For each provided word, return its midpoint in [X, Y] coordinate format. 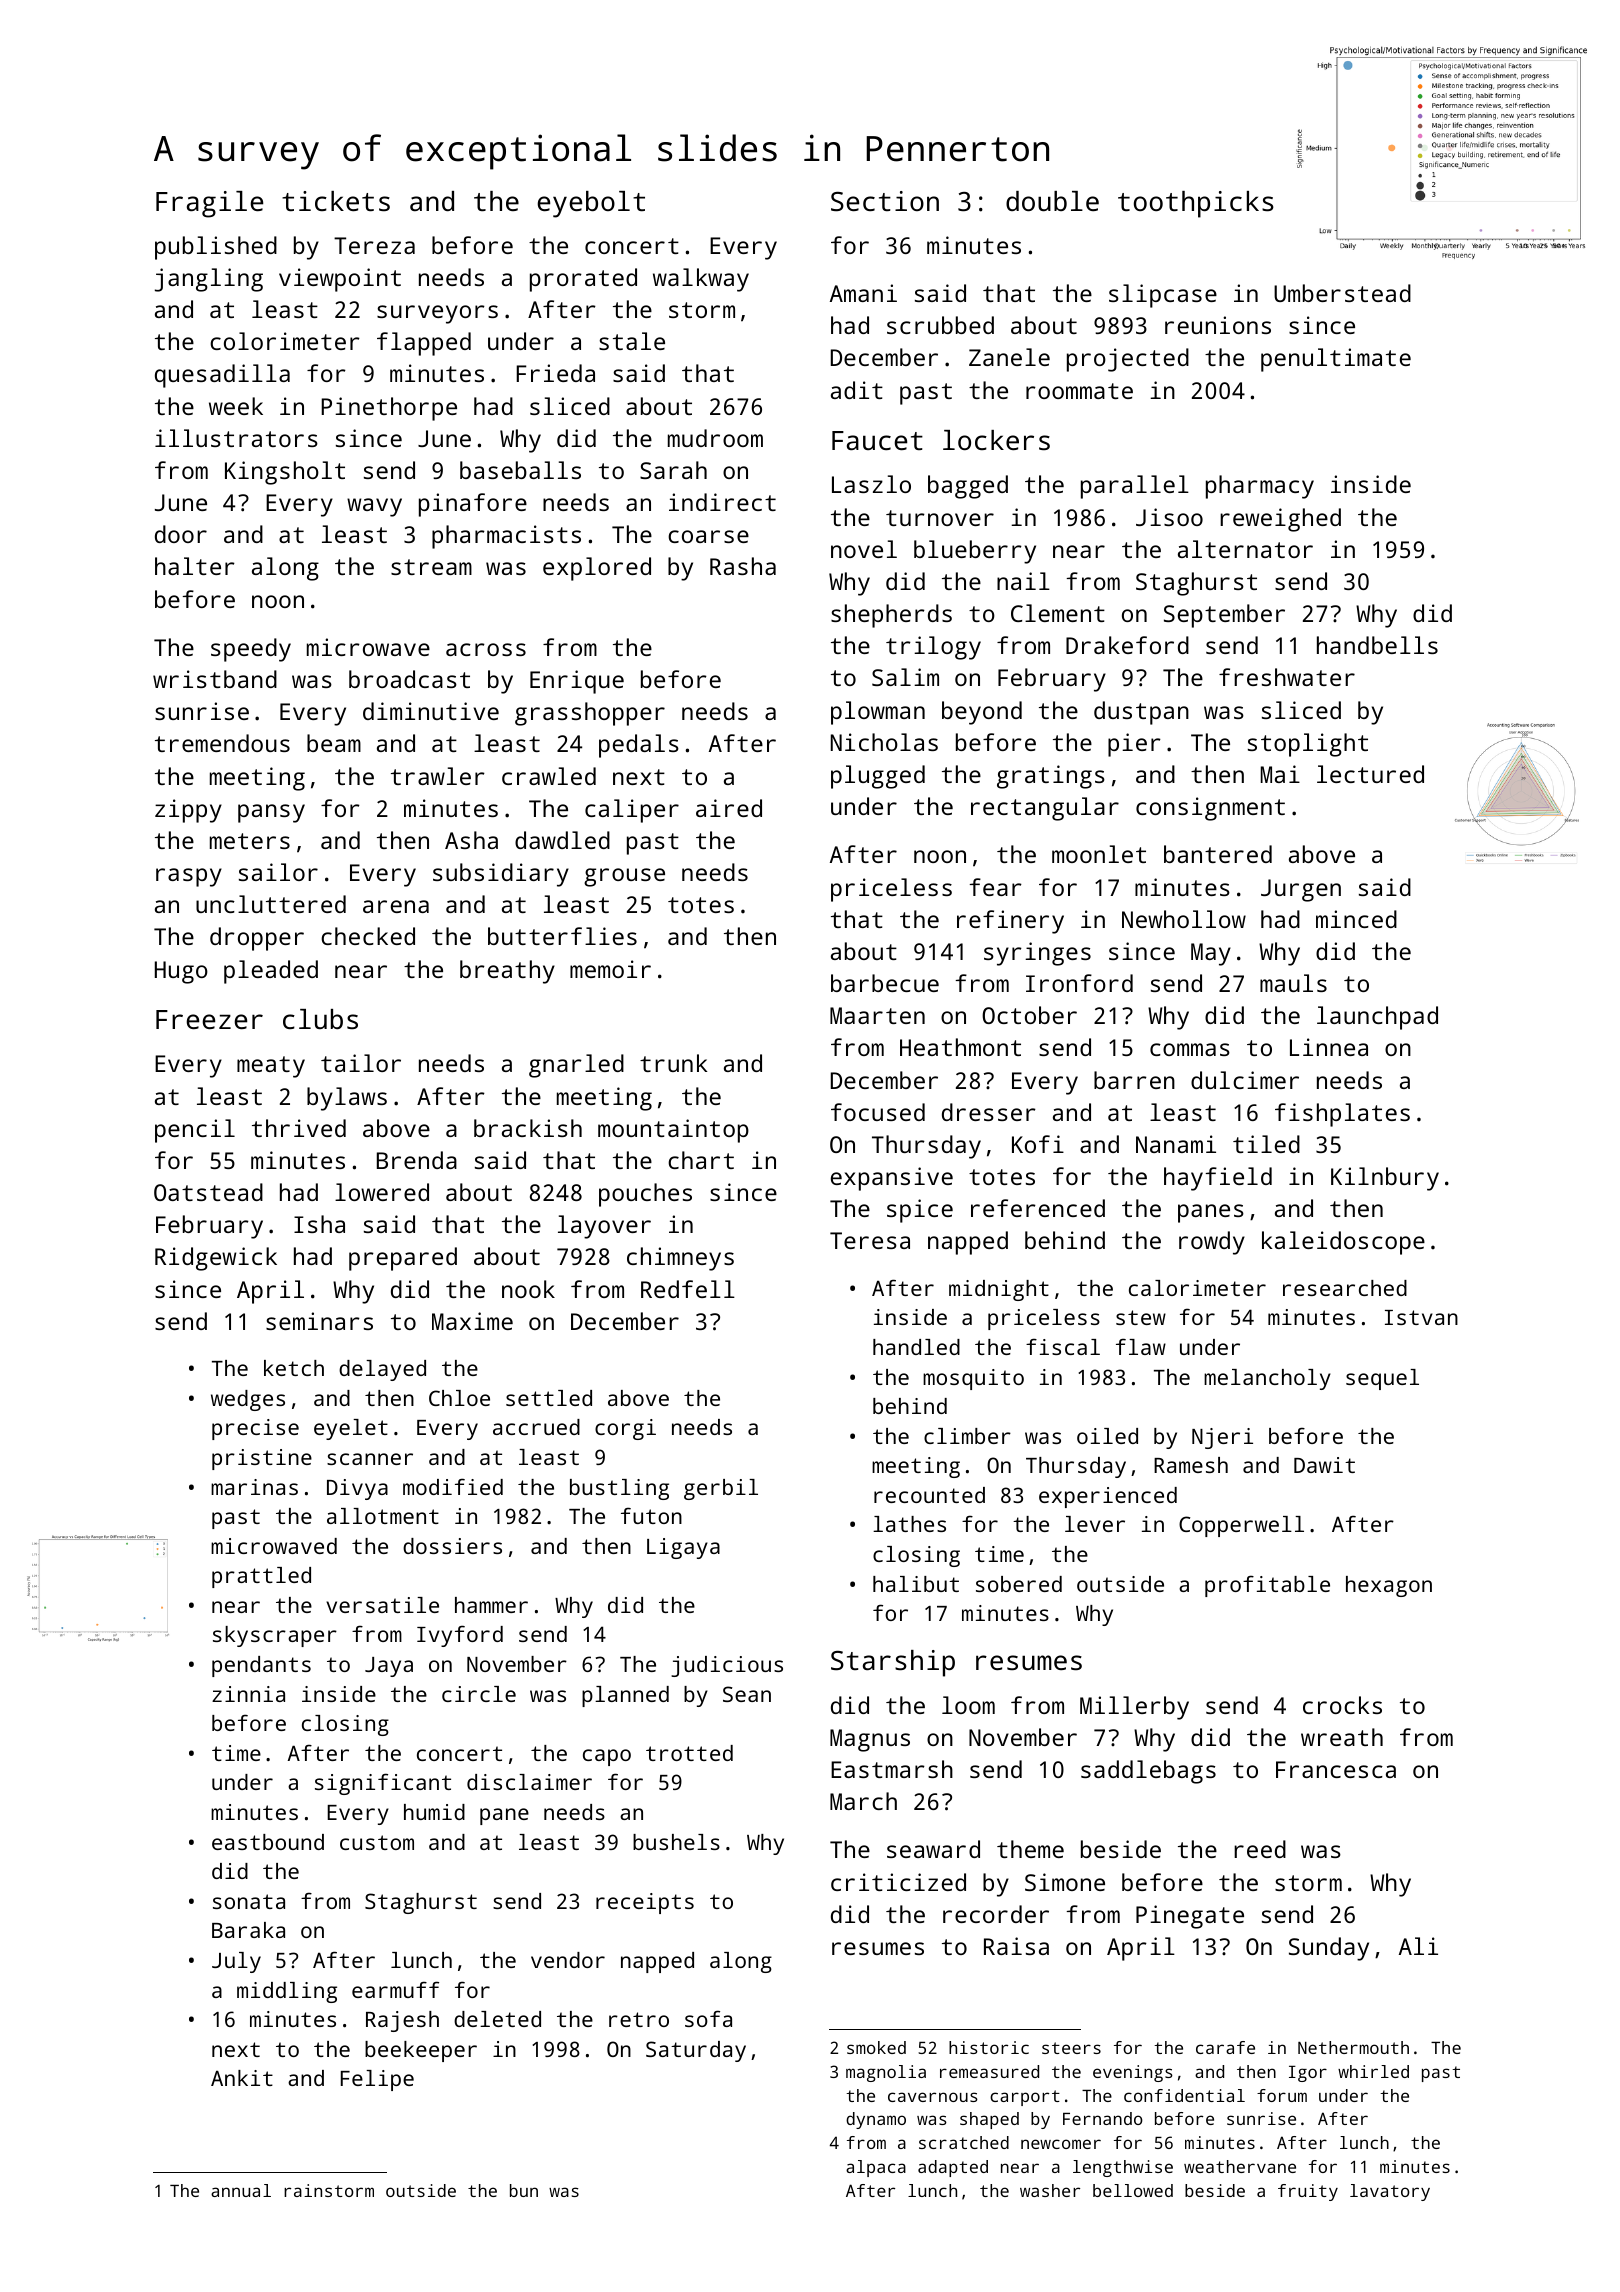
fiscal [1063, 1346]
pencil [195, 1131]
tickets [336, 201]
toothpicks [1196, 204]
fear [996, 887]
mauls [1293, 983]
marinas [254, 1487]
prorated [583, 280]
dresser [989, 1112]
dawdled [562, 840]
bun [524, 2190]
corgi [625, 1429]
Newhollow [1184, 919]
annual [241, 2190]
